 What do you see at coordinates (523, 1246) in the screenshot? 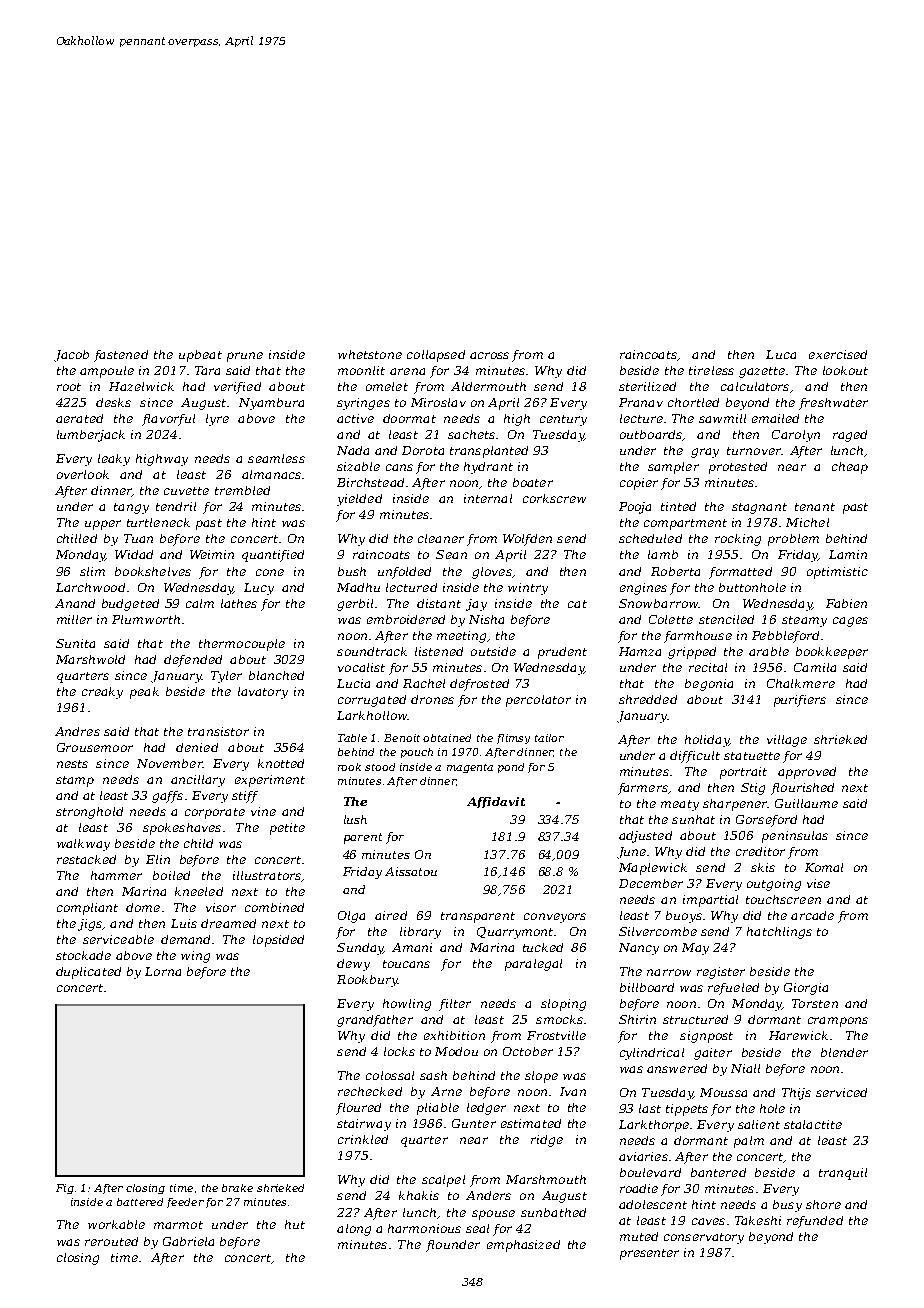
I see `emphasized` at bounding box center [523, 1246].
